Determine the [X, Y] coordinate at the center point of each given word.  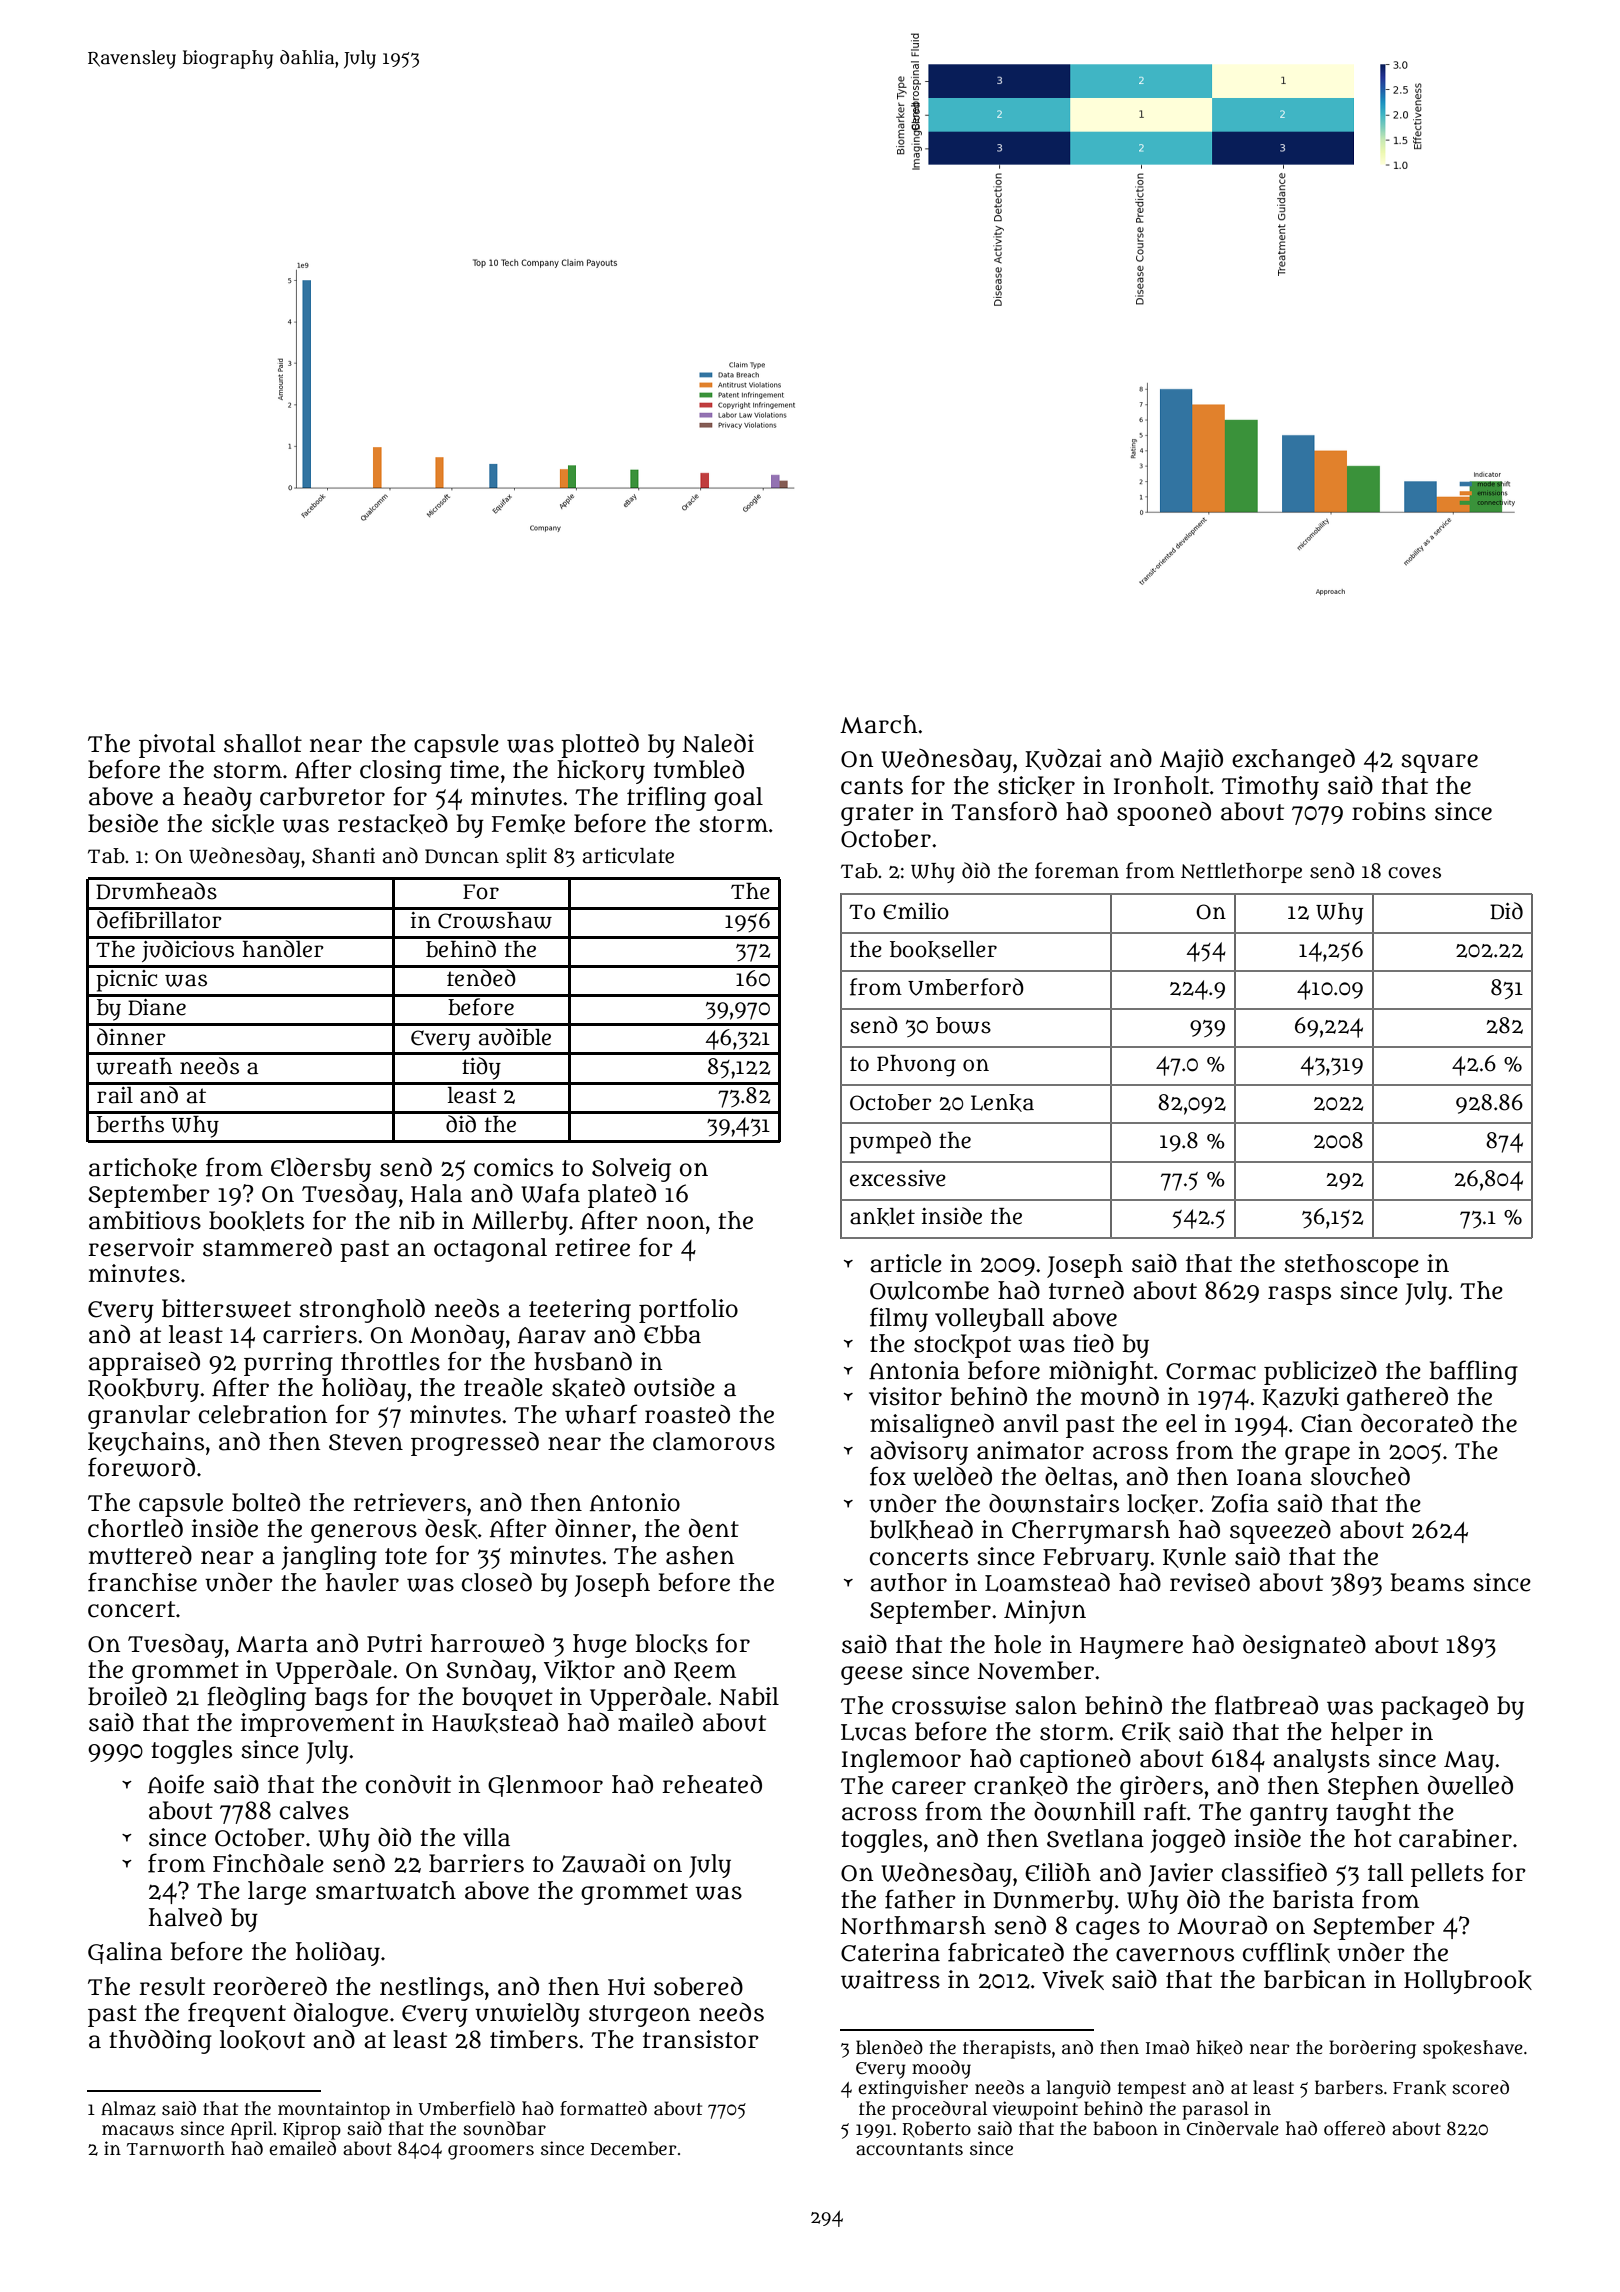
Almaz [128, 2108]
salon [1046, 1705]
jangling [329, 1558]
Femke [528, 824]
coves [1414, 873]
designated [1304, 1647]
